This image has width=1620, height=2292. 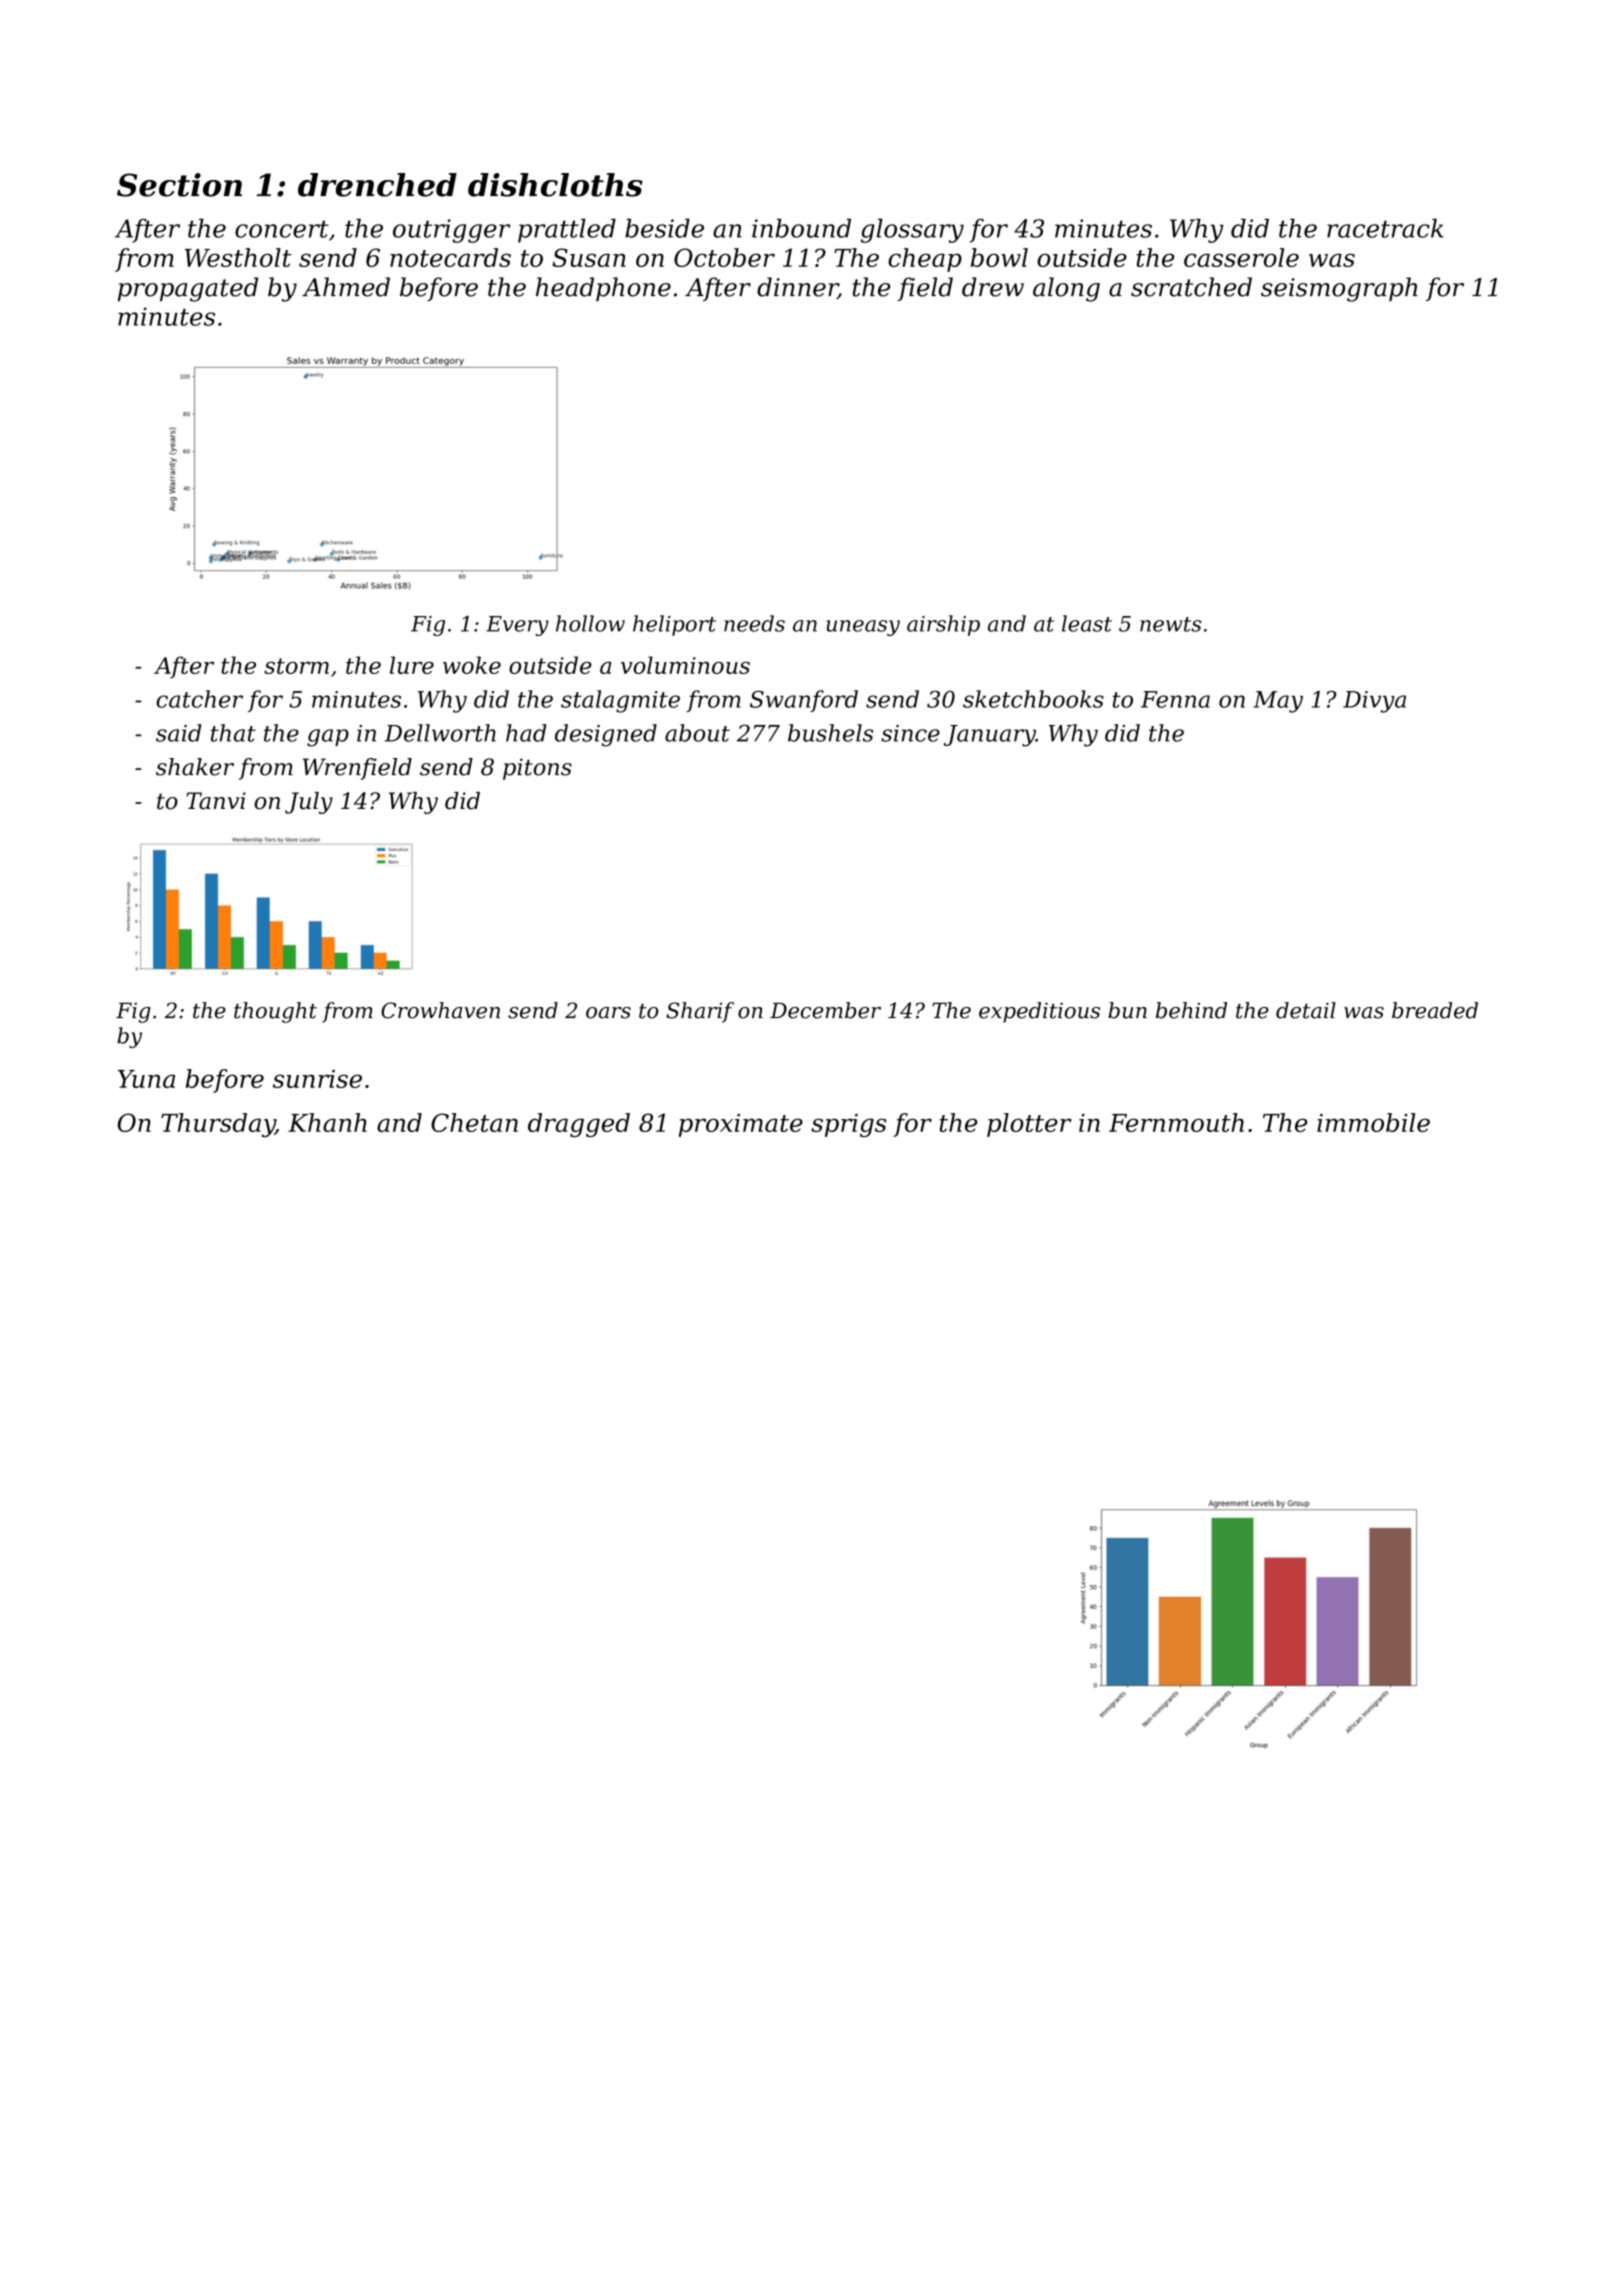 I want to click on sprigs, so click(x=848, y=1125).
